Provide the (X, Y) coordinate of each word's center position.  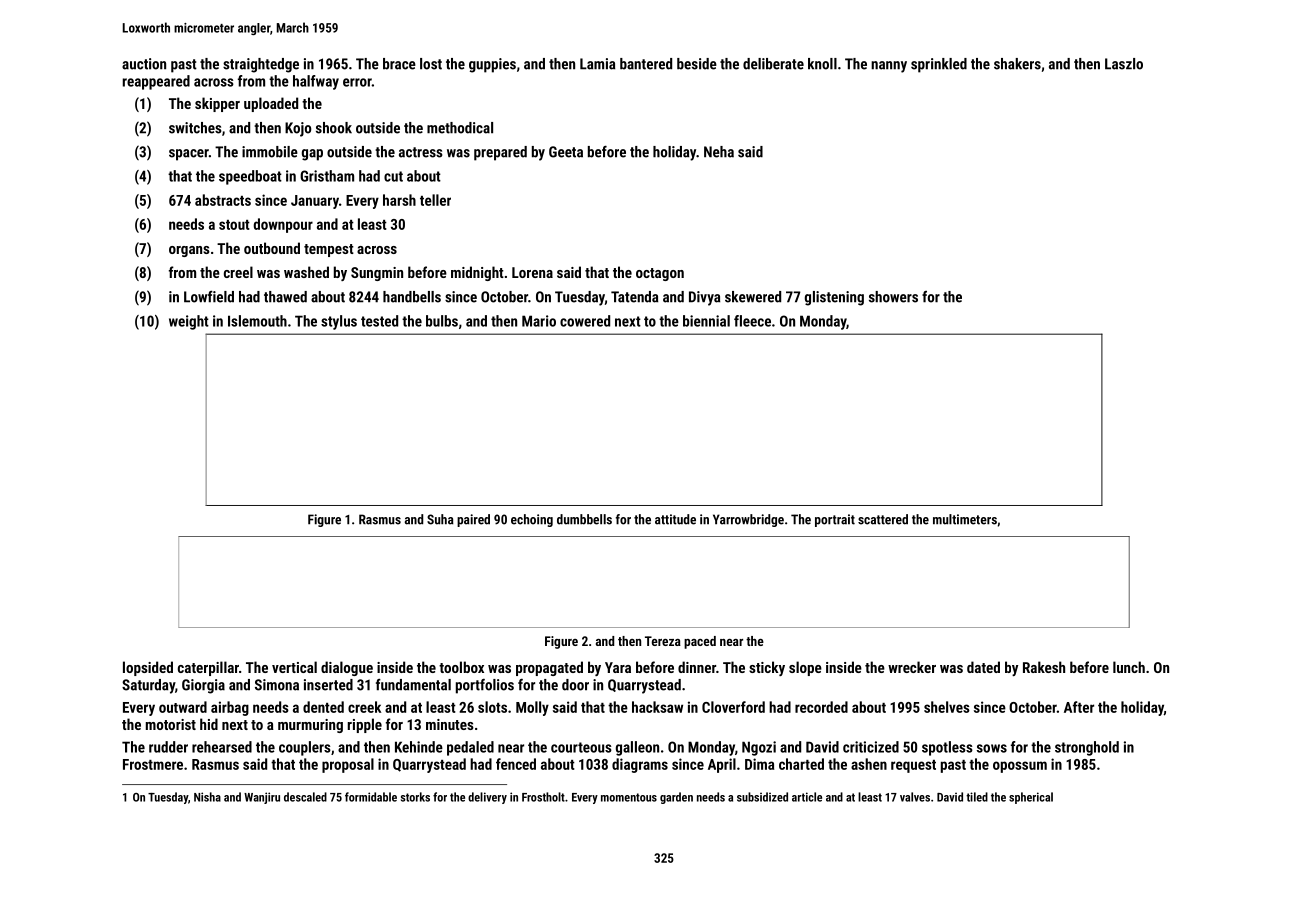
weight (189, 322)
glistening (834, 298)
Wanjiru (262, 798)
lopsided (148, 668)
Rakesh (1044, 667)
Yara (618, 667)
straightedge (261, 65)
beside (697, 64)
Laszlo (1124, 64)
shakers (1017, 64)
